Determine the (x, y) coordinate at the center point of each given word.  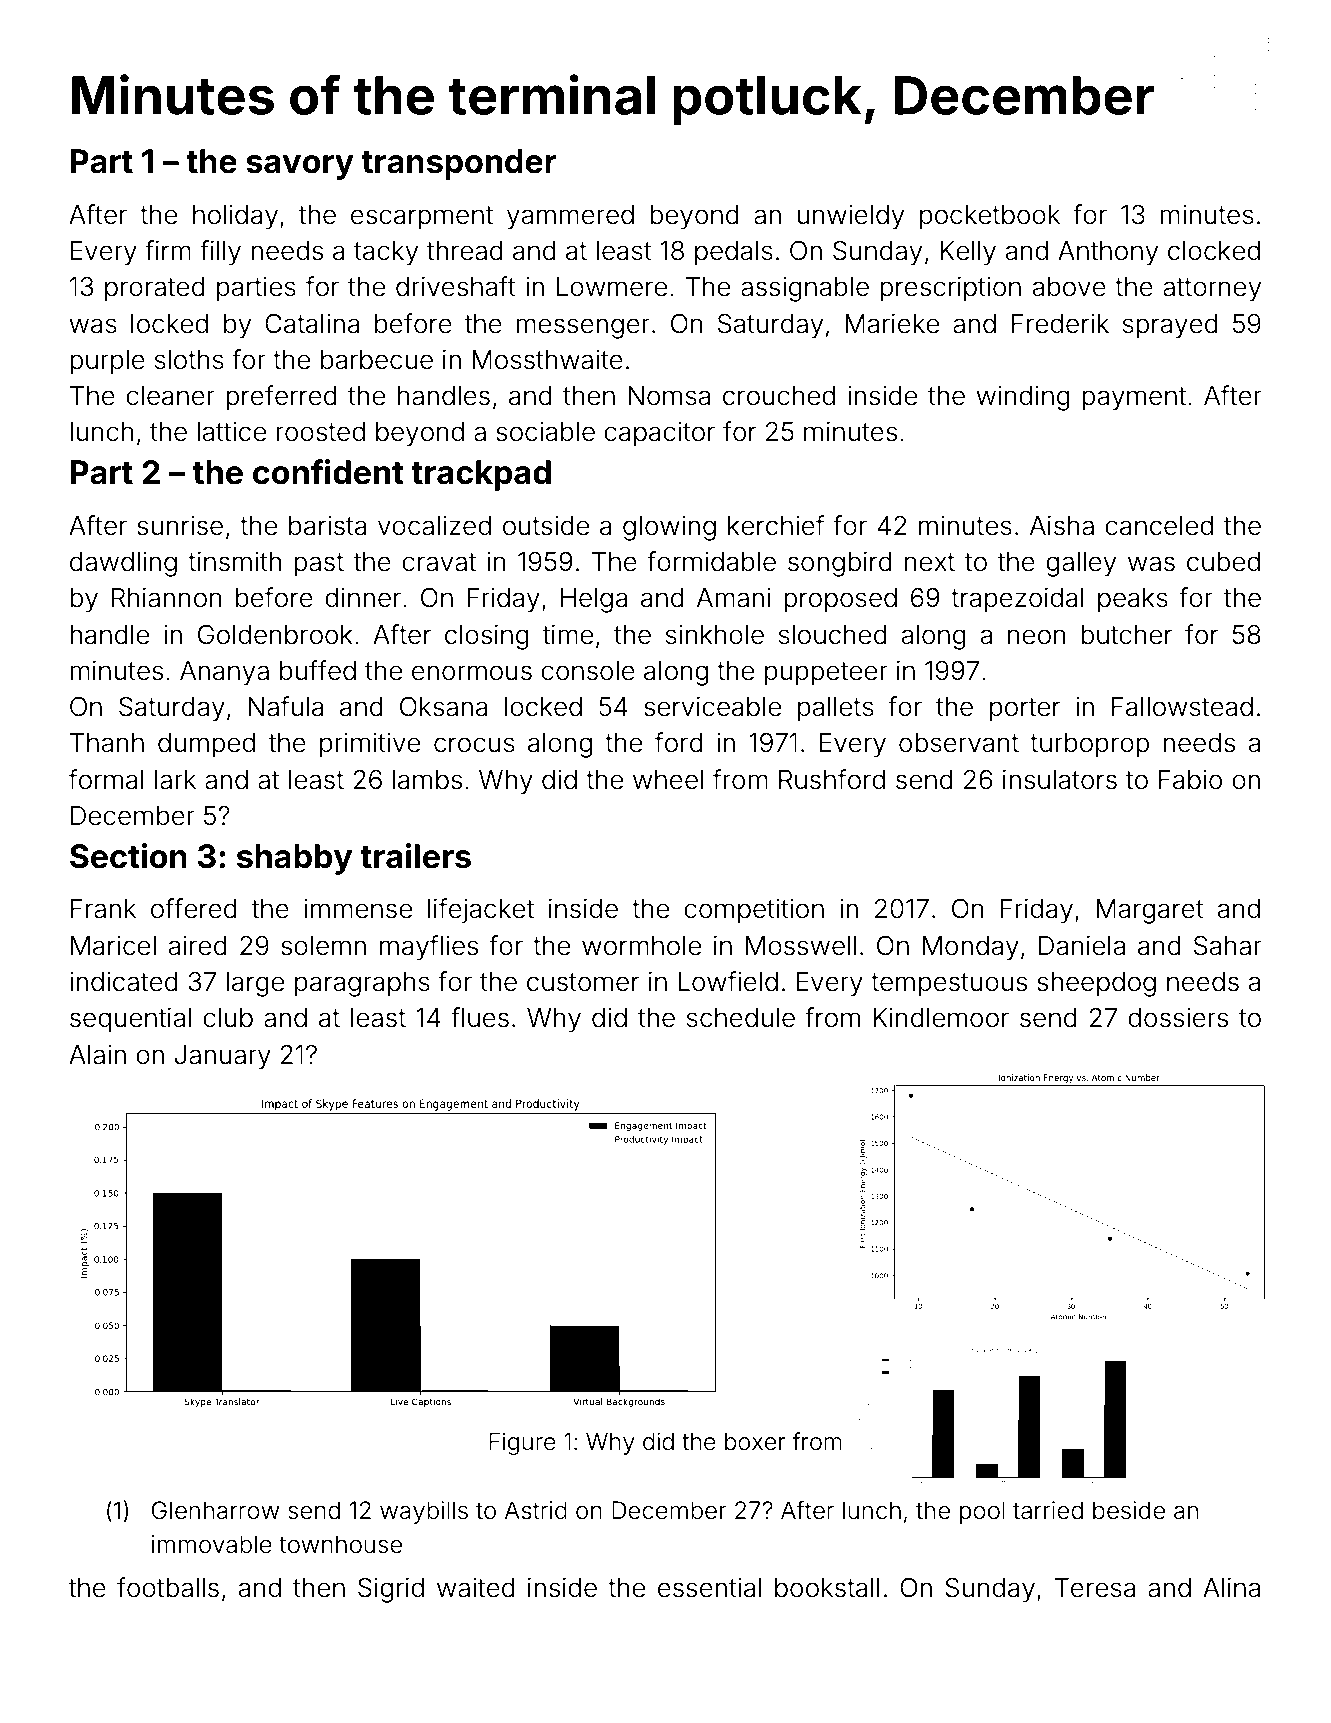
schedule (741, 1018)
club (228, 1018)
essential (710, 1588)
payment (1134, 399)
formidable (711, 561)
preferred (281, 398)
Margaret (1150, 911)
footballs (168, 1587)
